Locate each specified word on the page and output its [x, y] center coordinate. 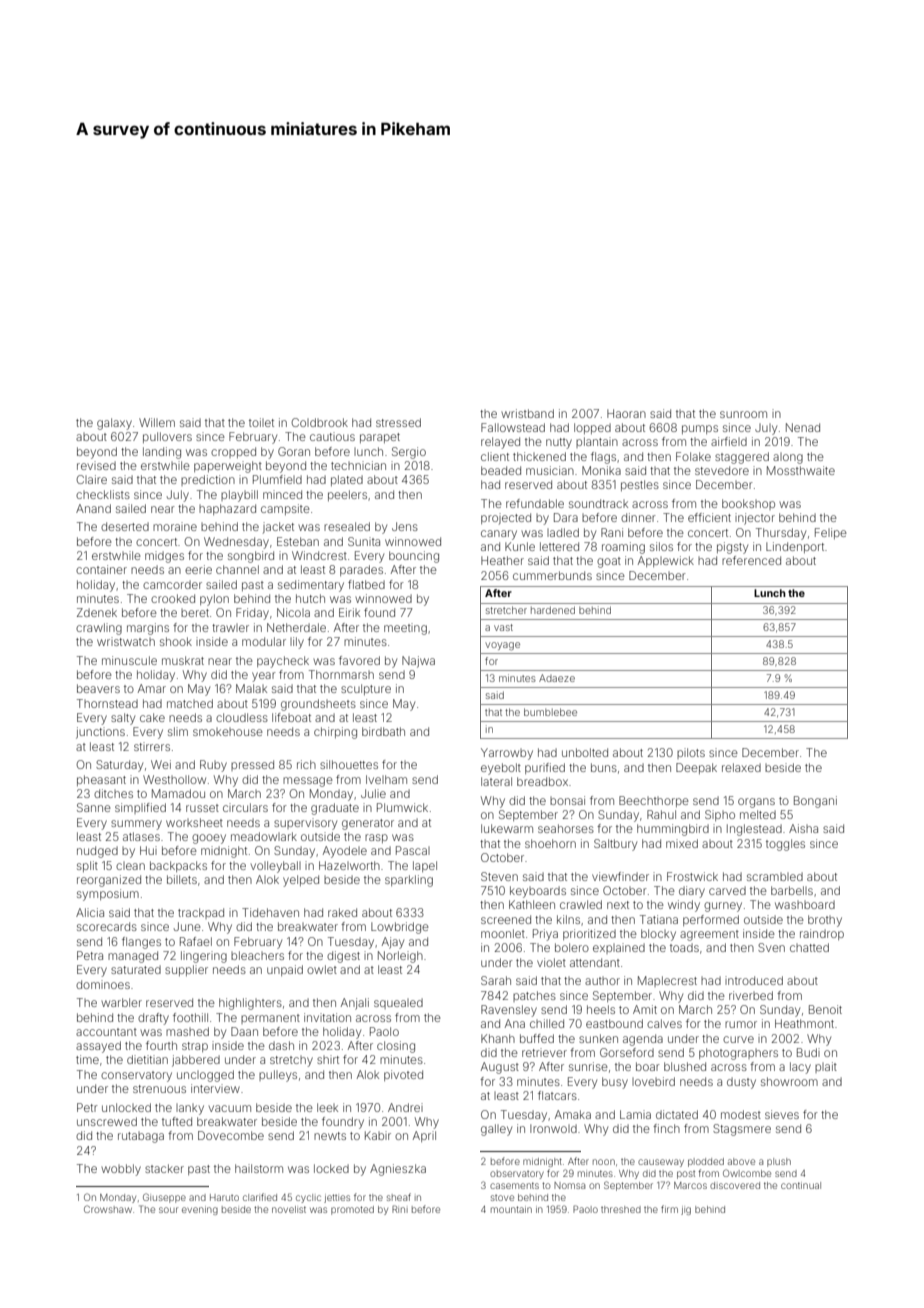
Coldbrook [319, 422]
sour [168, 1210]
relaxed [741, 767]
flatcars [557, 1095]
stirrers [152, 746]
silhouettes [349, 764]
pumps [700, 429]
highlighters [250, 1004]
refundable [535, 503]
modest [741, 1114]
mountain [511, 1209]
